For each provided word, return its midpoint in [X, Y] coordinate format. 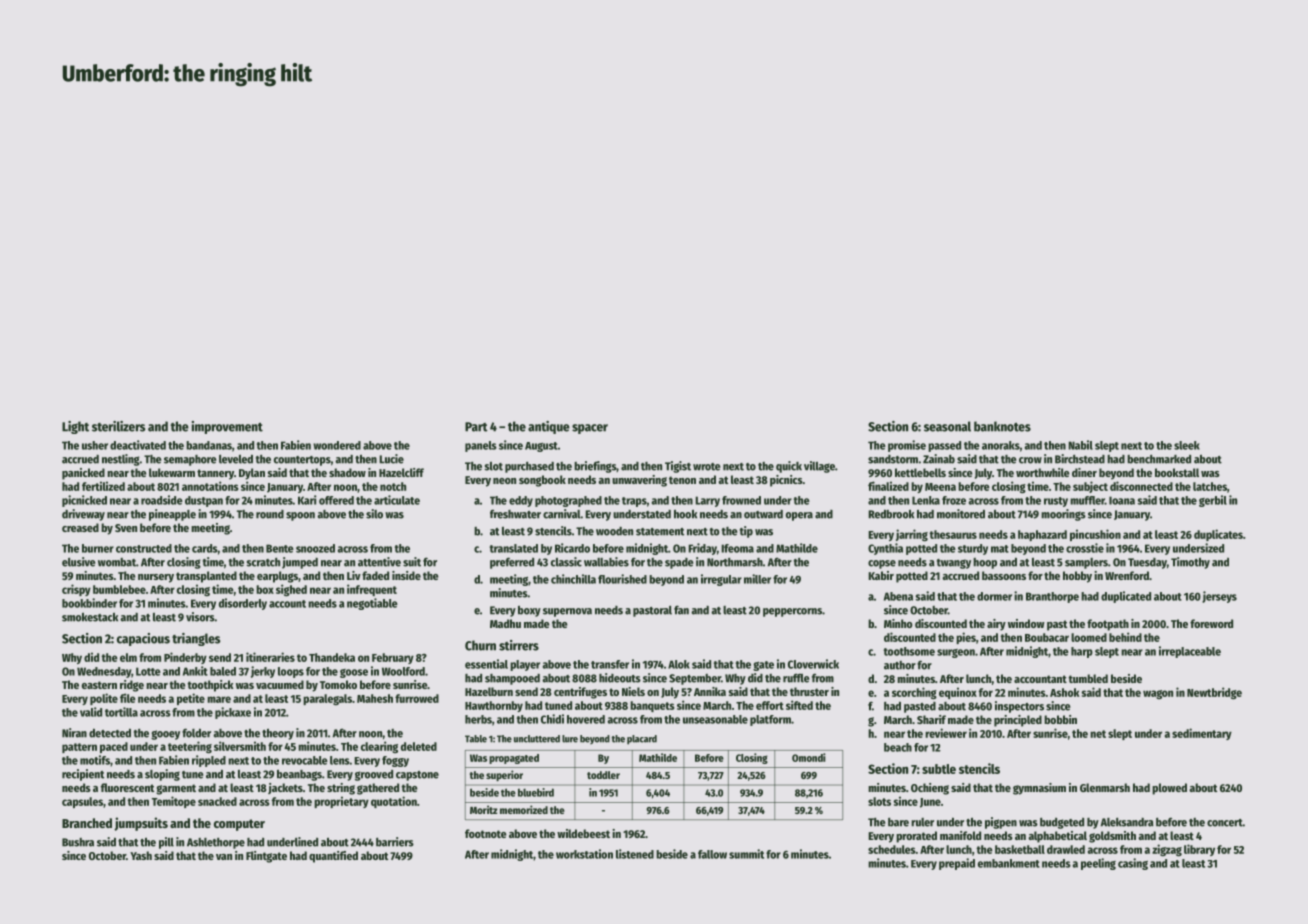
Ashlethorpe [216, 843]
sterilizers [118, 426]
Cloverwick [813, 664]
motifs [95, 760]
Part [476, 427]
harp [1082, 652]
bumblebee [119, 589]
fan [681, 610]
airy [996, 625]
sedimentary [1202, 734]
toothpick [210, 686]
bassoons [1004, 575]
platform [770, 720]
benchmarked [1159, 459]
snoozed [315, 548]
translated [514, 548]
